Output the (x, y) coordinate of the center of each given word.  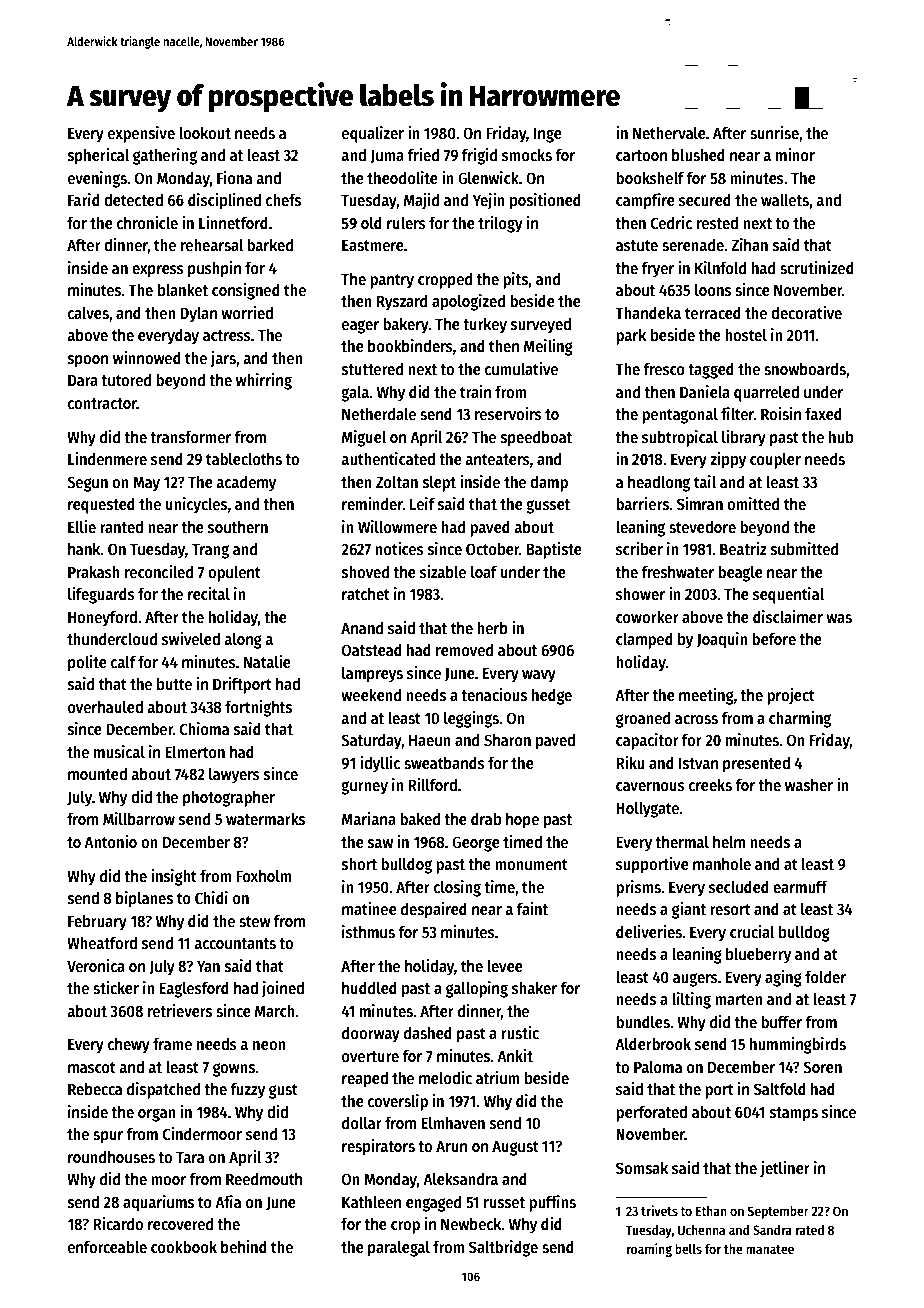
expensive (141, 134)
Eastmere (373, 245)
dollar (362, 1122)
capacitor (647, 741)
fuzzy (247, 1090)
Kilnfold (720, 267)
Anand (362, 627)
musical (119, 752)
